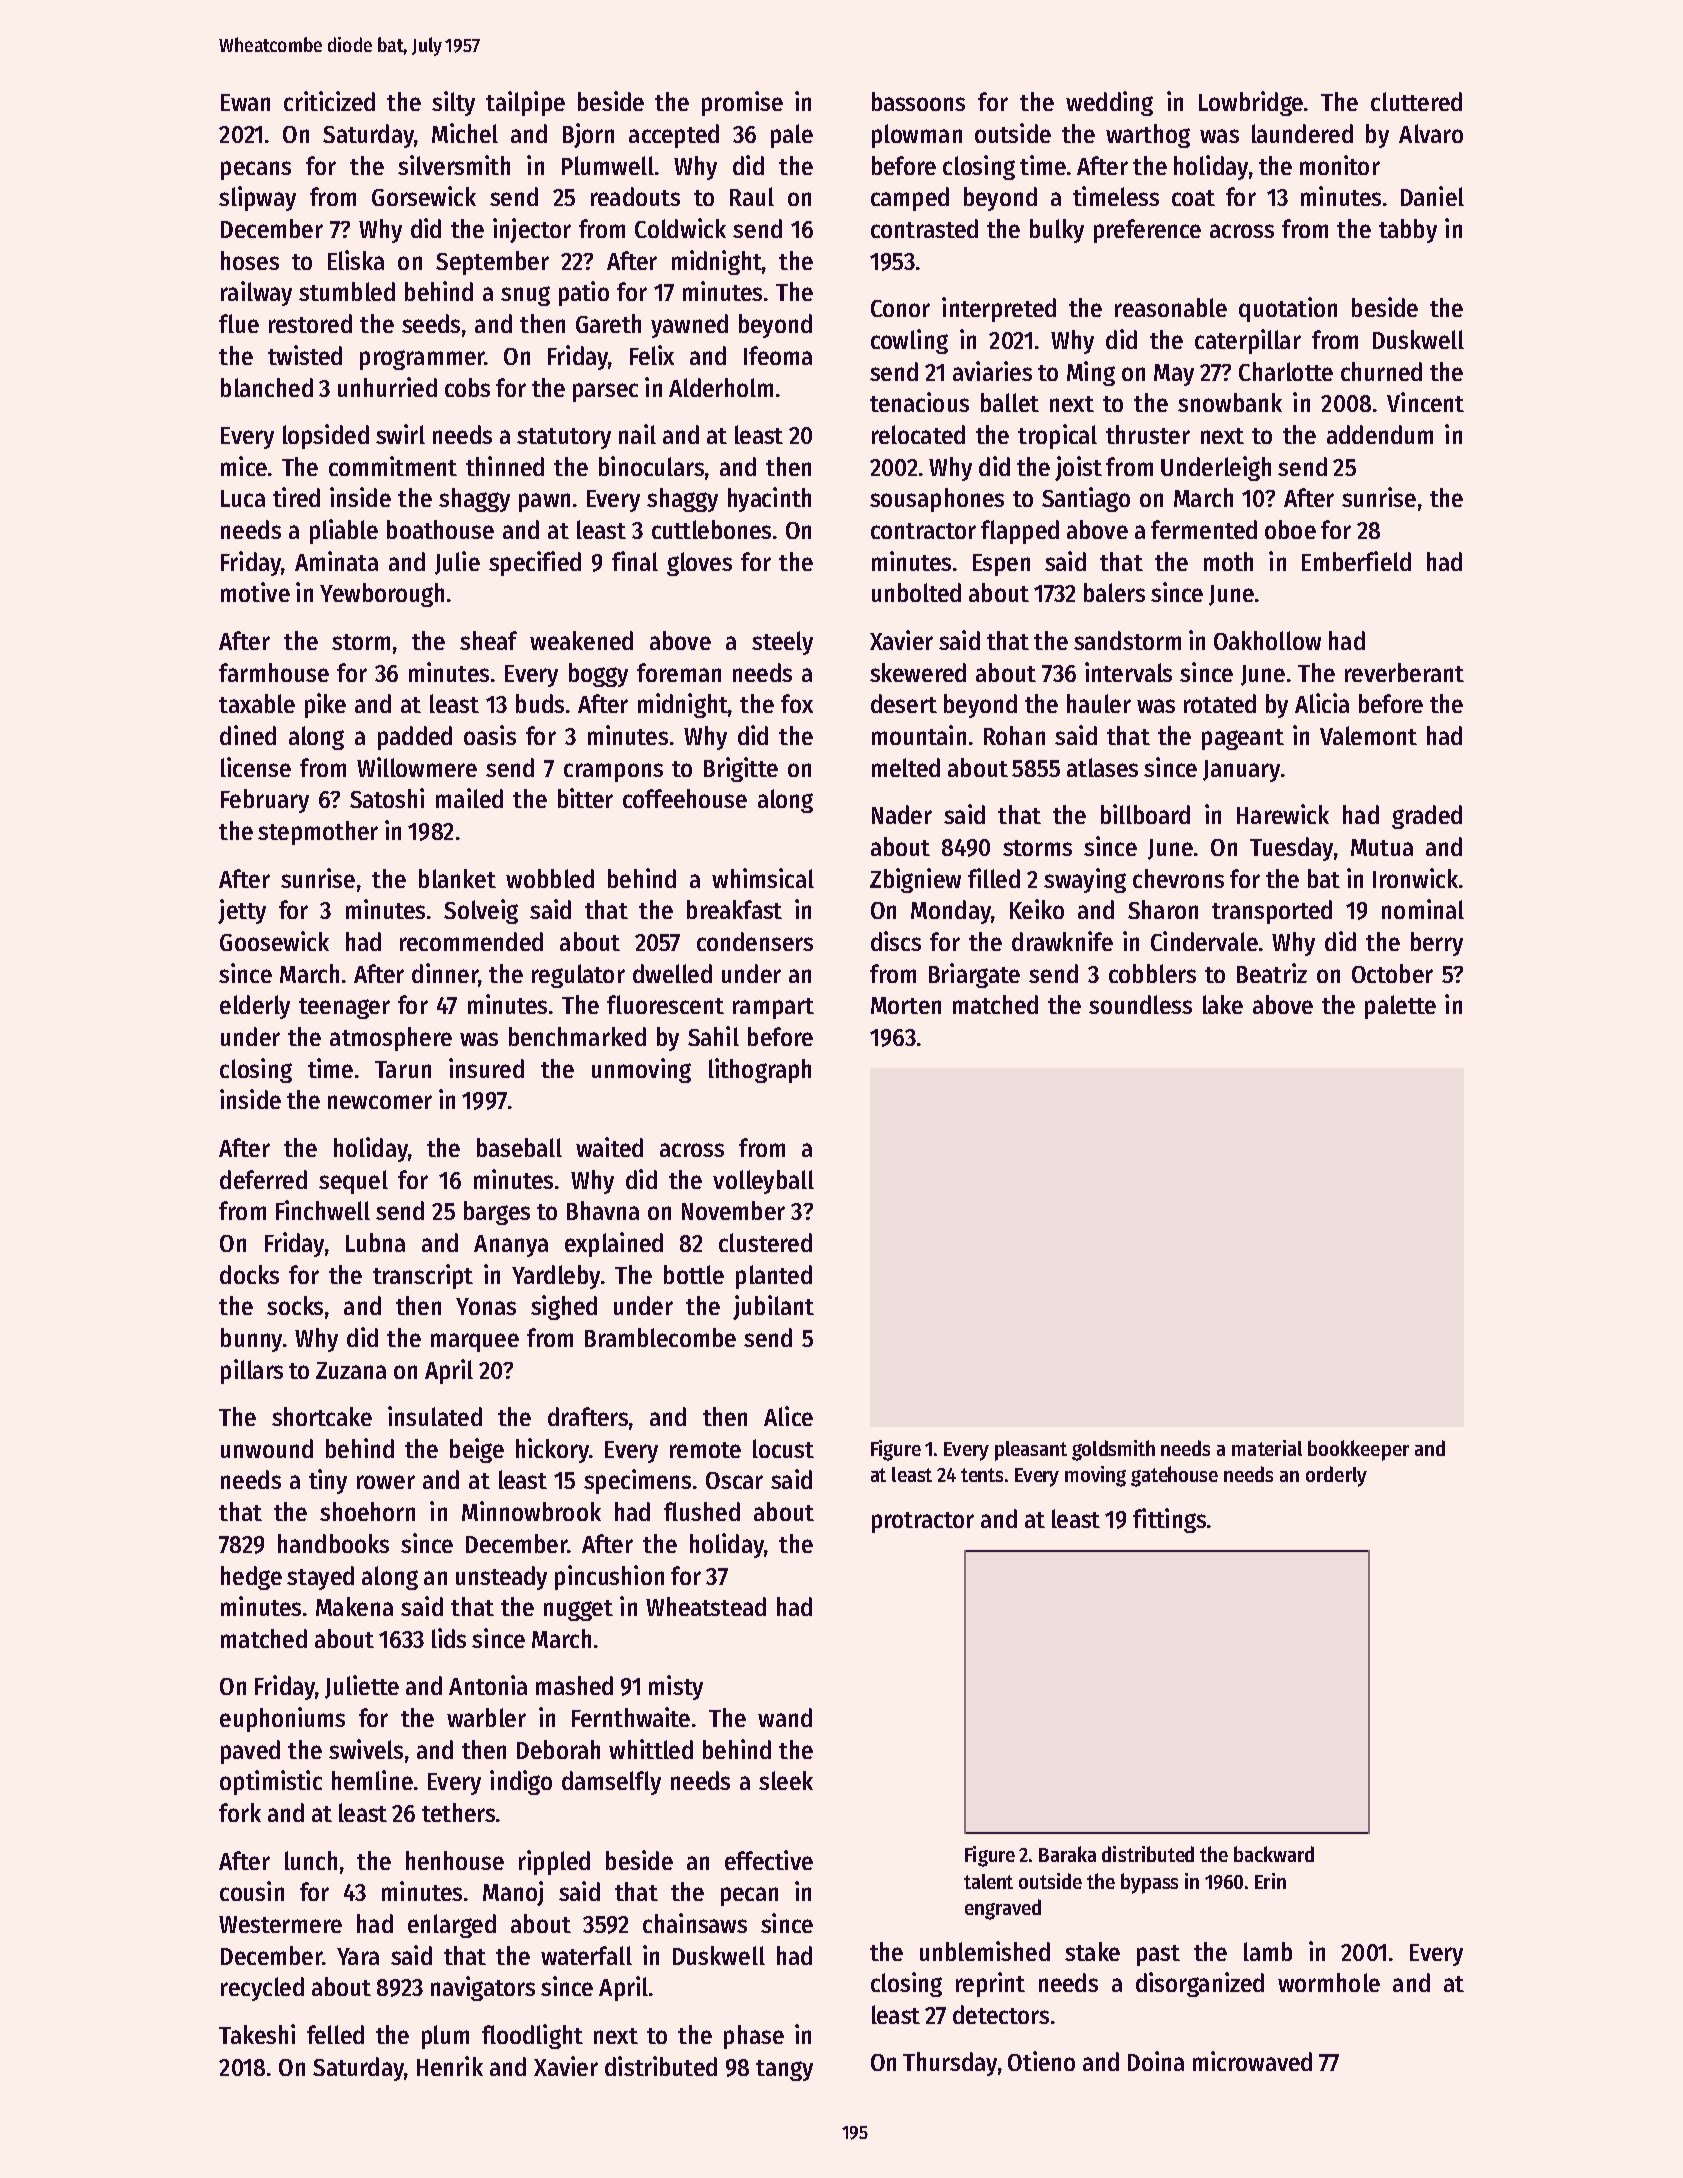 Image resolution: width=1683 pixels, height=2178 pixels. I want to click on Takeshi, so click(257, 2034).
